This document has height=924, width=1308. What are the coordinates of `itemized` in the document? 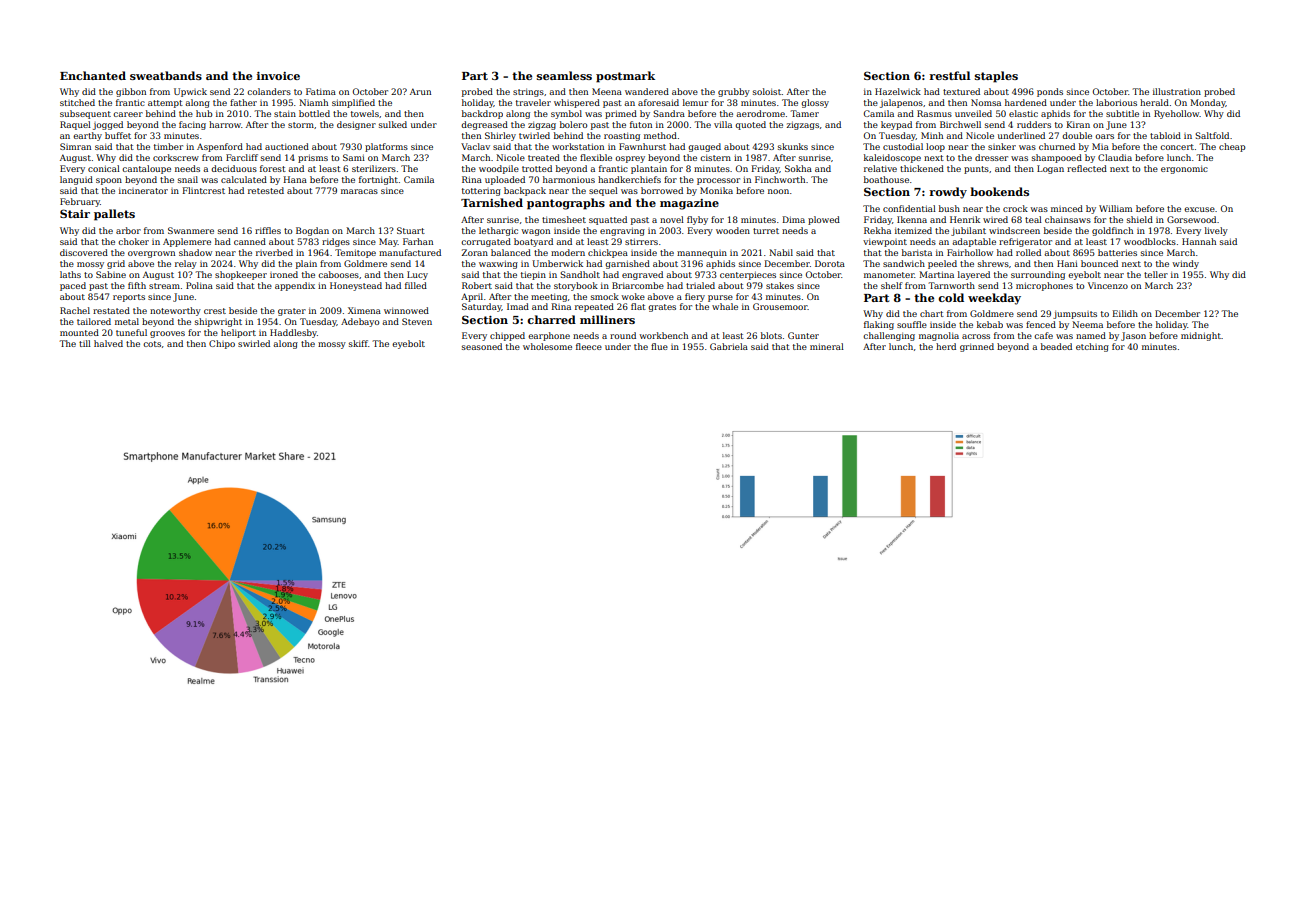 It's located at (913, 230).
